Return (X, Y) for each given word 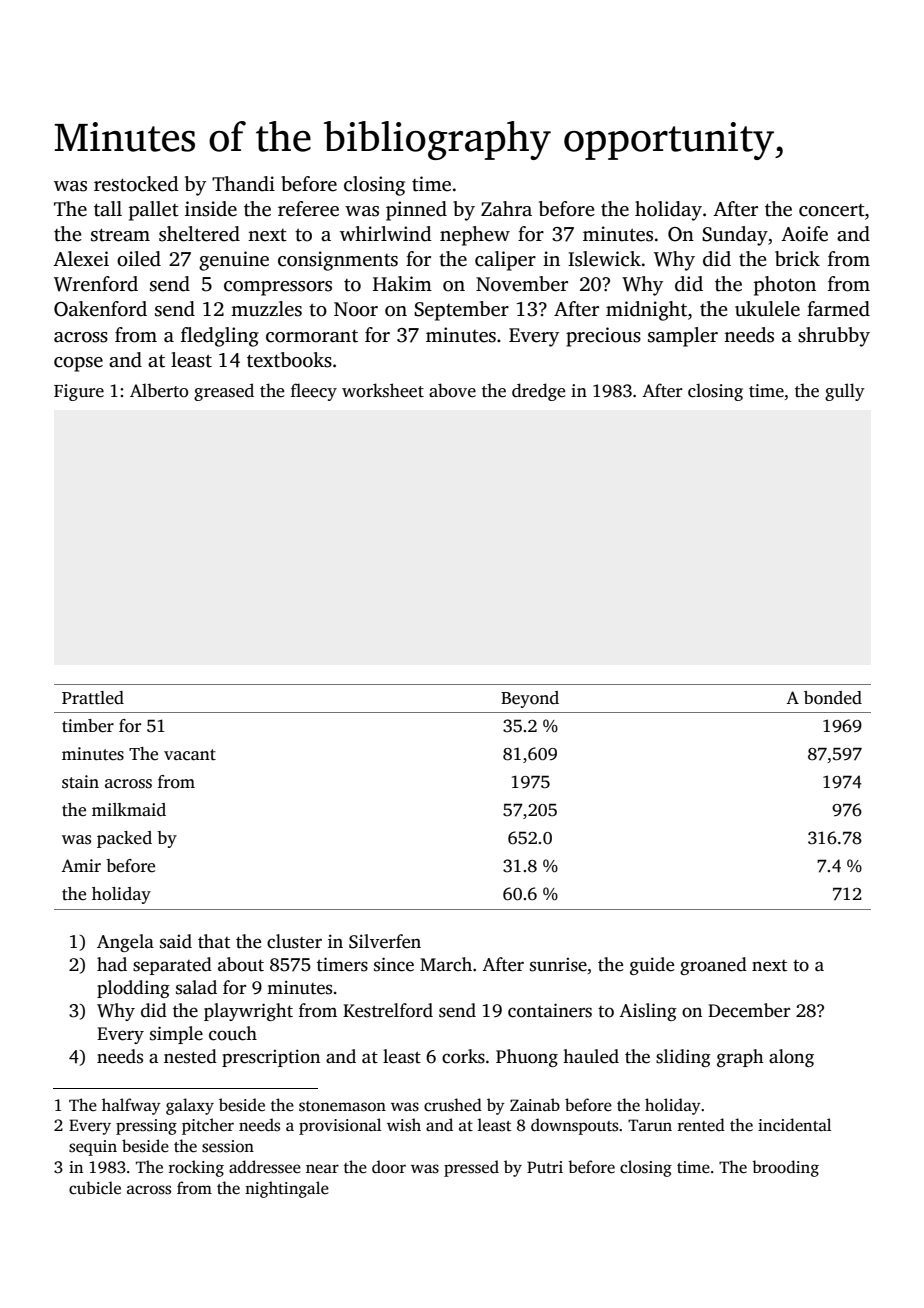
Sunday (735, 236)
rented (701, 1125)
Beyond (530, 699)
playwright (248, 1012)
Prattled (93, 698)
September (461, 311)
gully (845, 392)
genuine (234, 261)
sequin (93, 1148)
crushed (453, 1105)
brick (797, 259)
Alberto (159, 390)
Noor (356, 309)
